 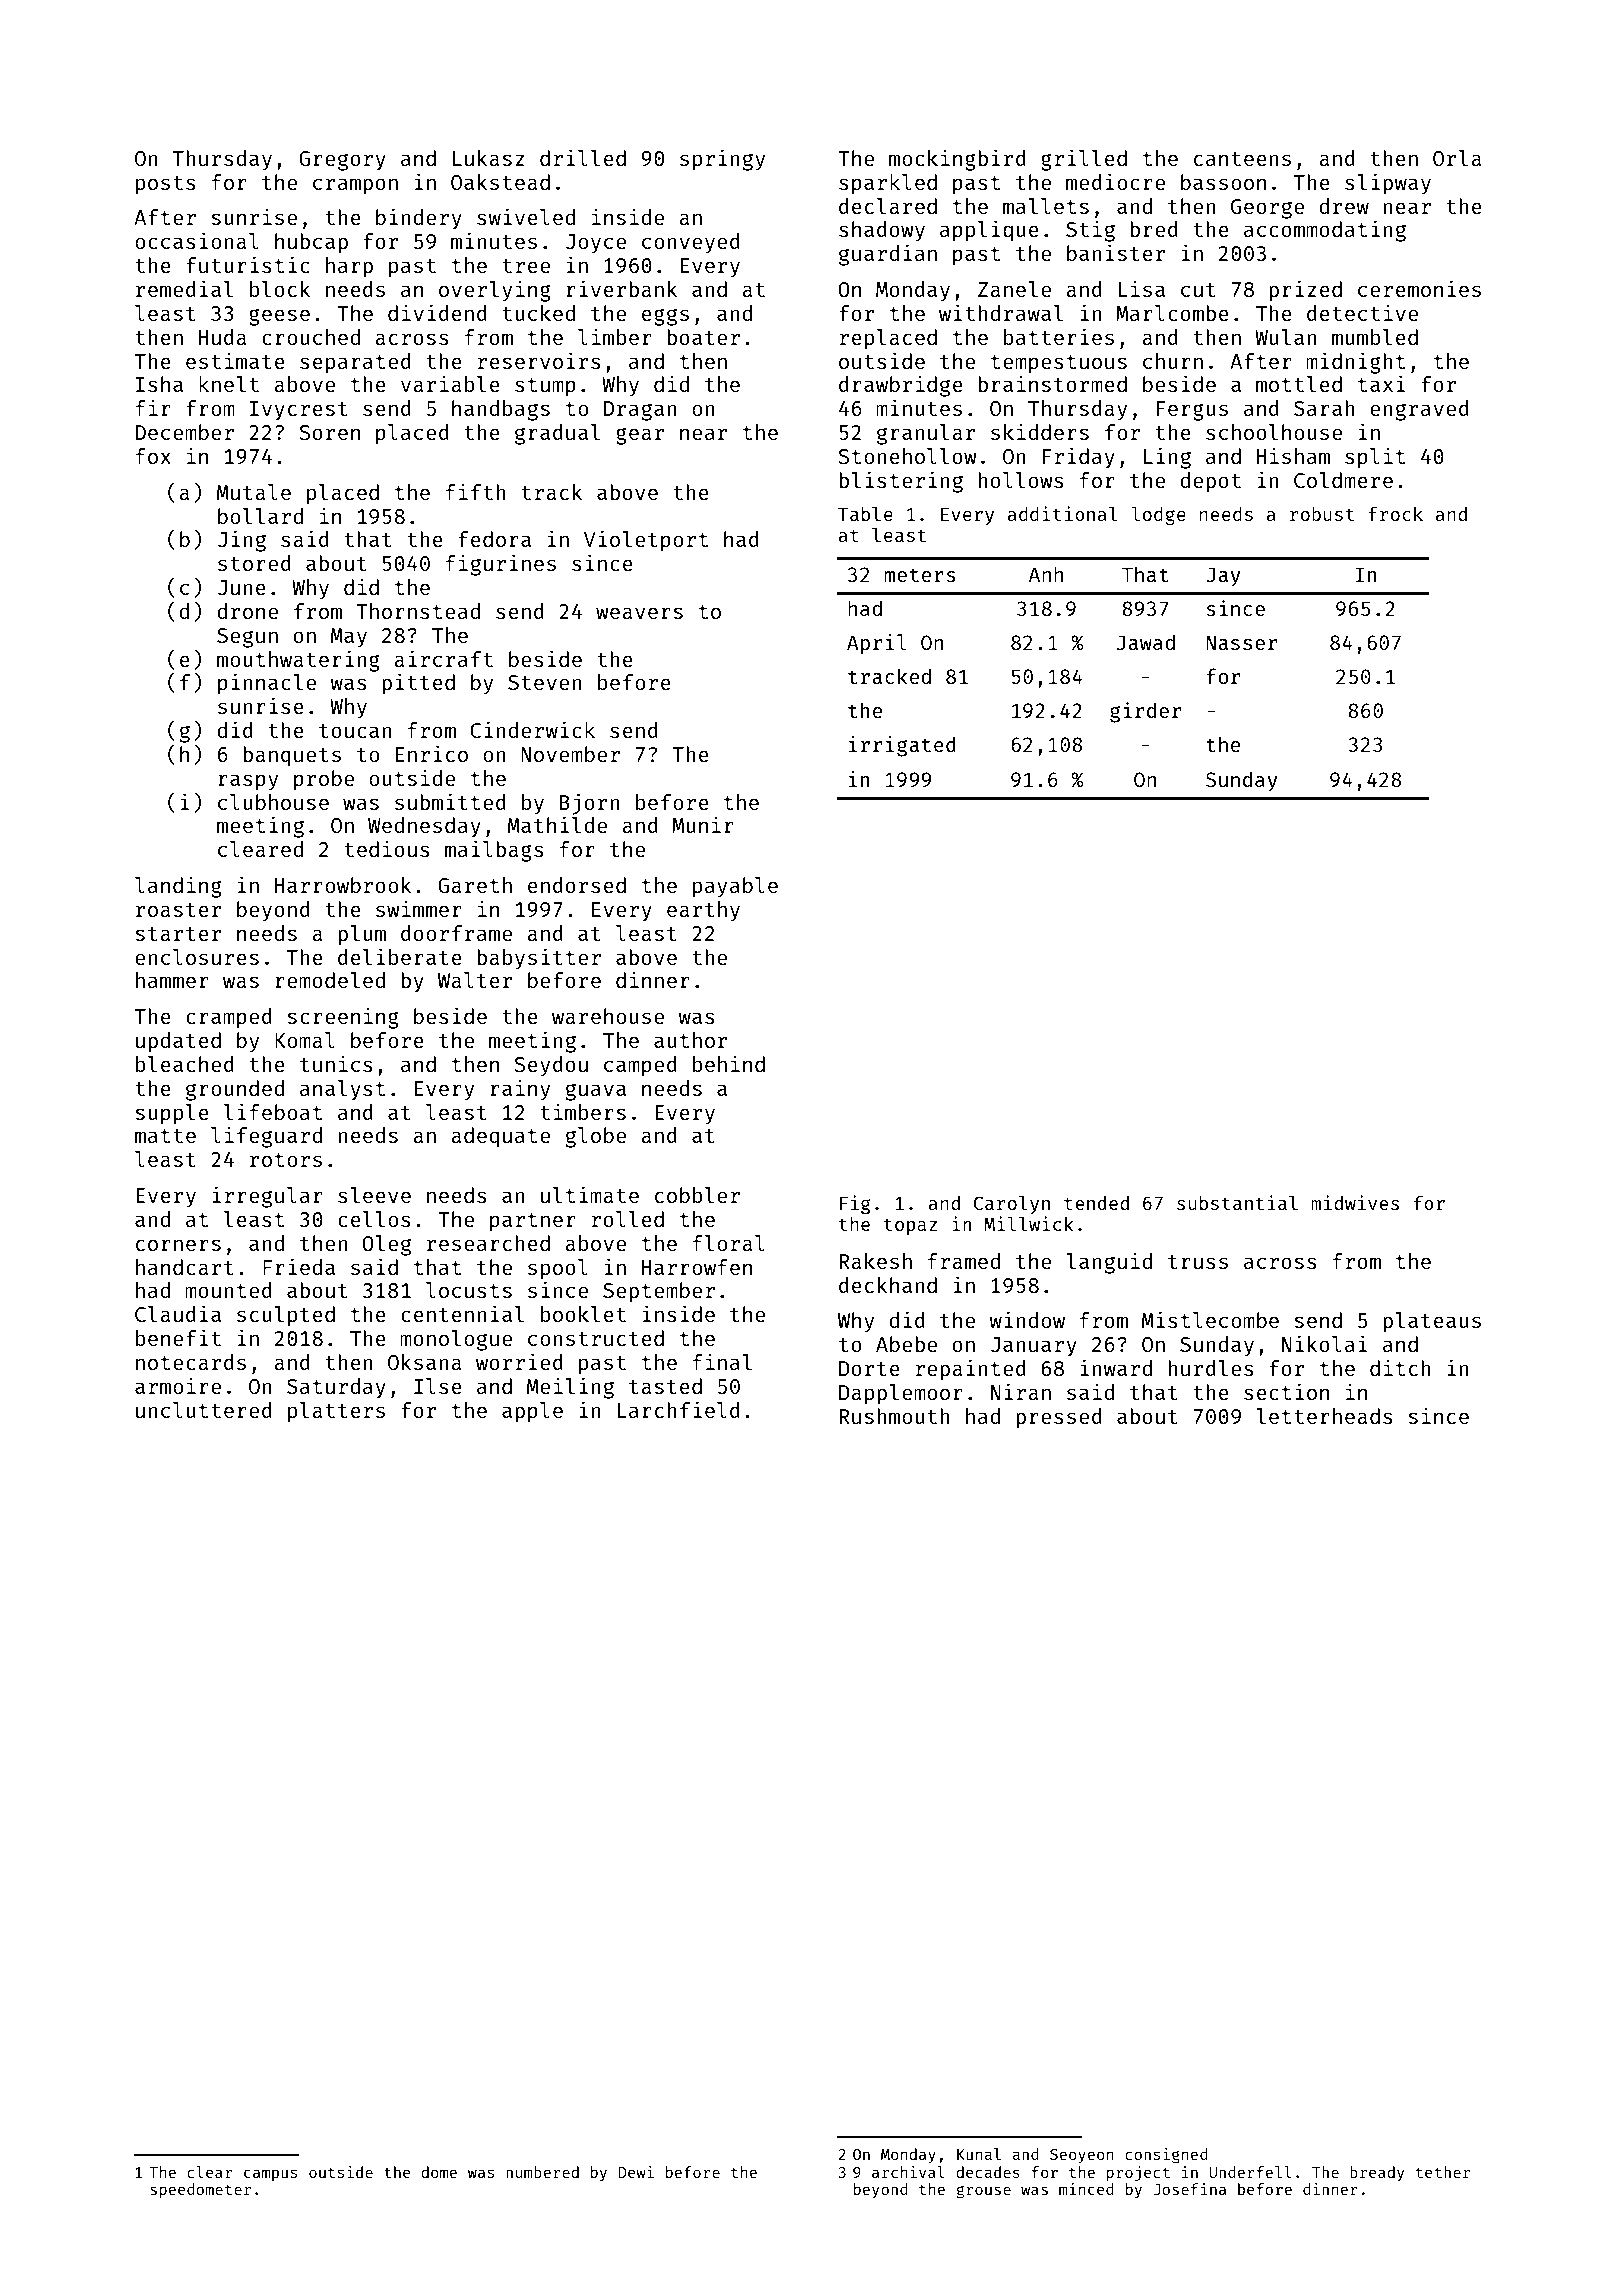 I want to click on Larchfield, so click(x=679, y=1409).
